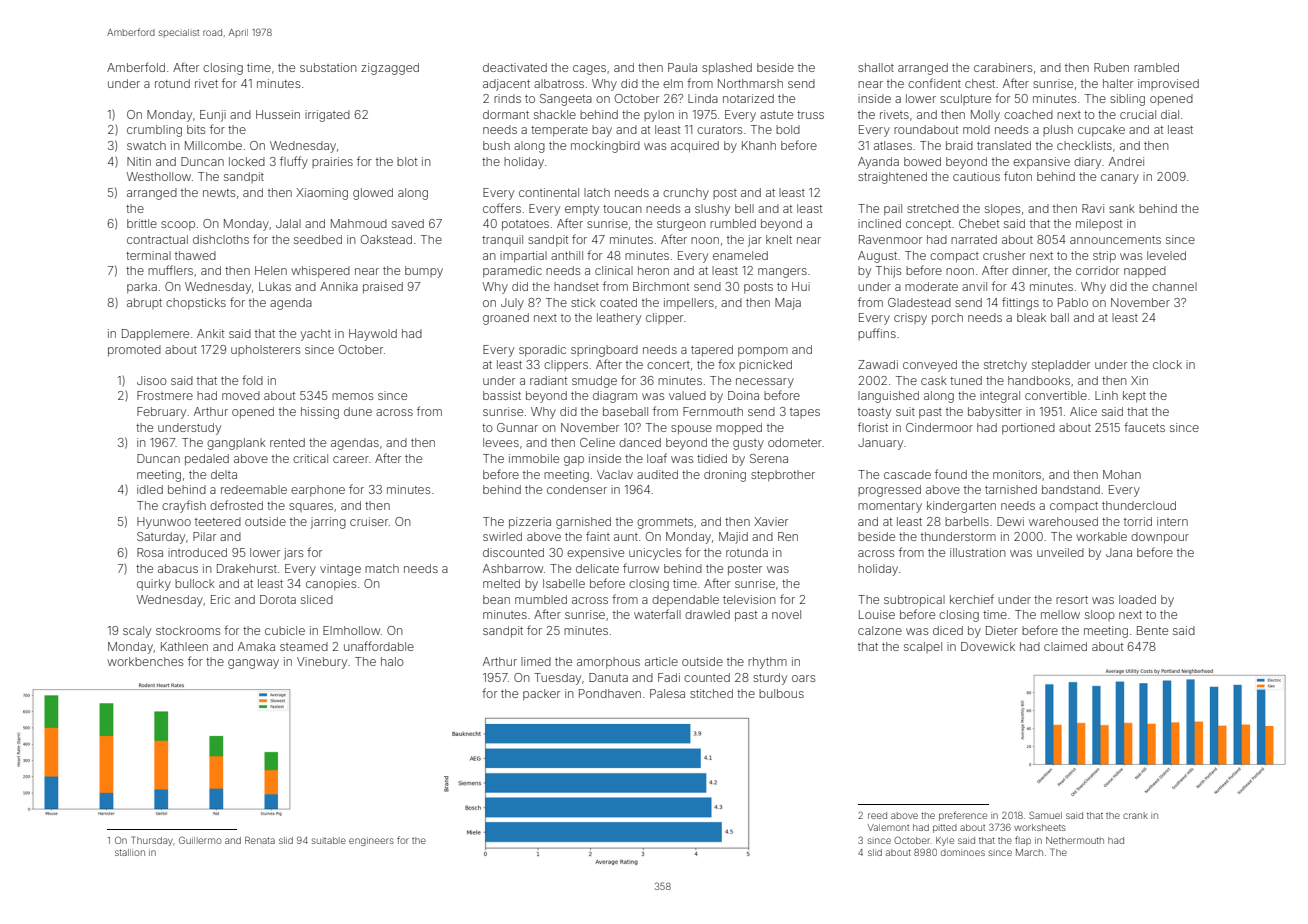 This document has width=1308, height=924. I want to click on reed, so click(877, 815).
